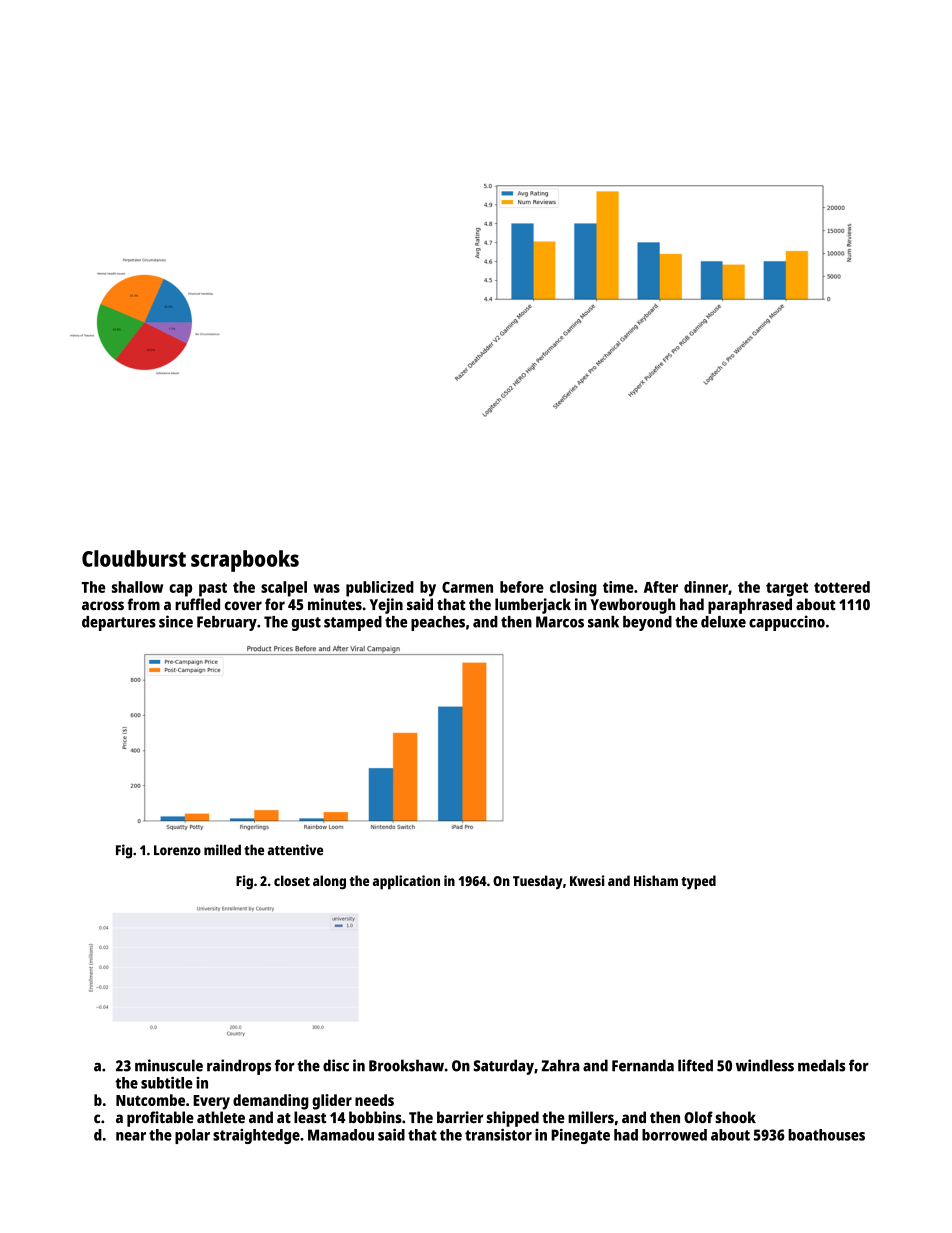 The width and height of the image is (952, 1233). I want to click on scrapbooks, so click(245, 561).
